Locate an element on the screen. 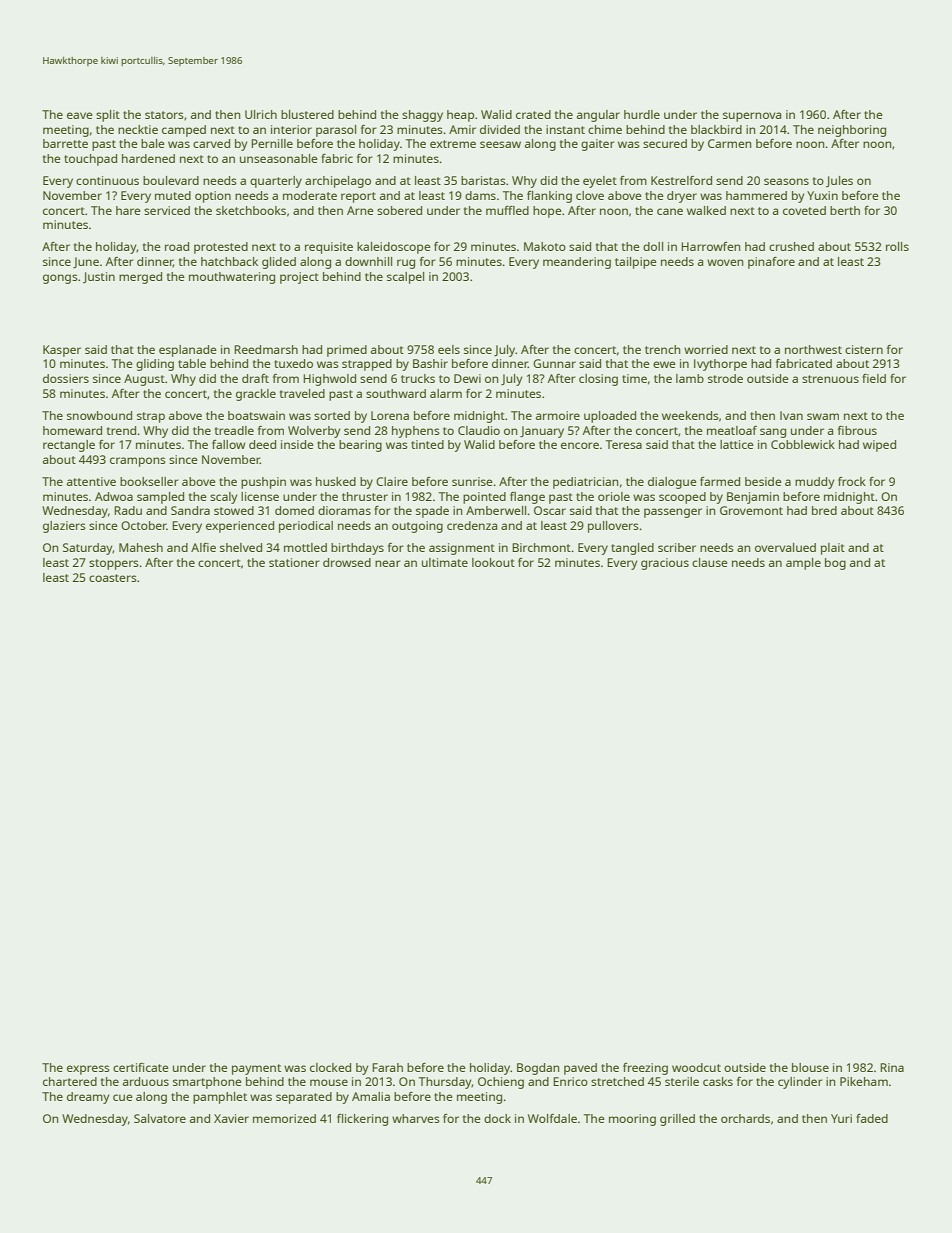 Image resolution: width=952 pixels, height=1233 pixels. stationer is located at coordinates (294, 562).
